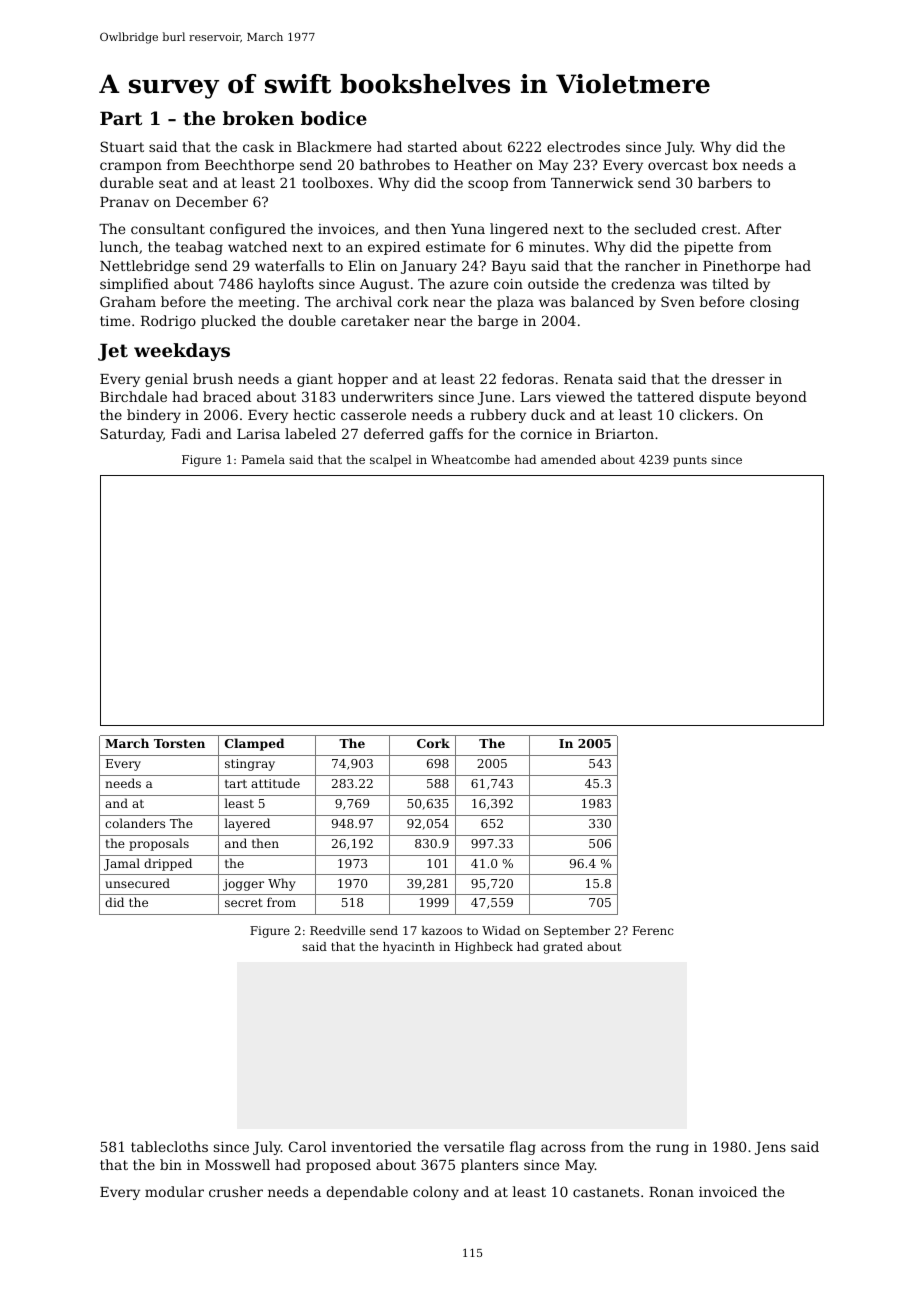 The width and height of the document is (924, 1308). Describe the element at coordinates (263, 459) in the document. I see `Pamela` at that location.
